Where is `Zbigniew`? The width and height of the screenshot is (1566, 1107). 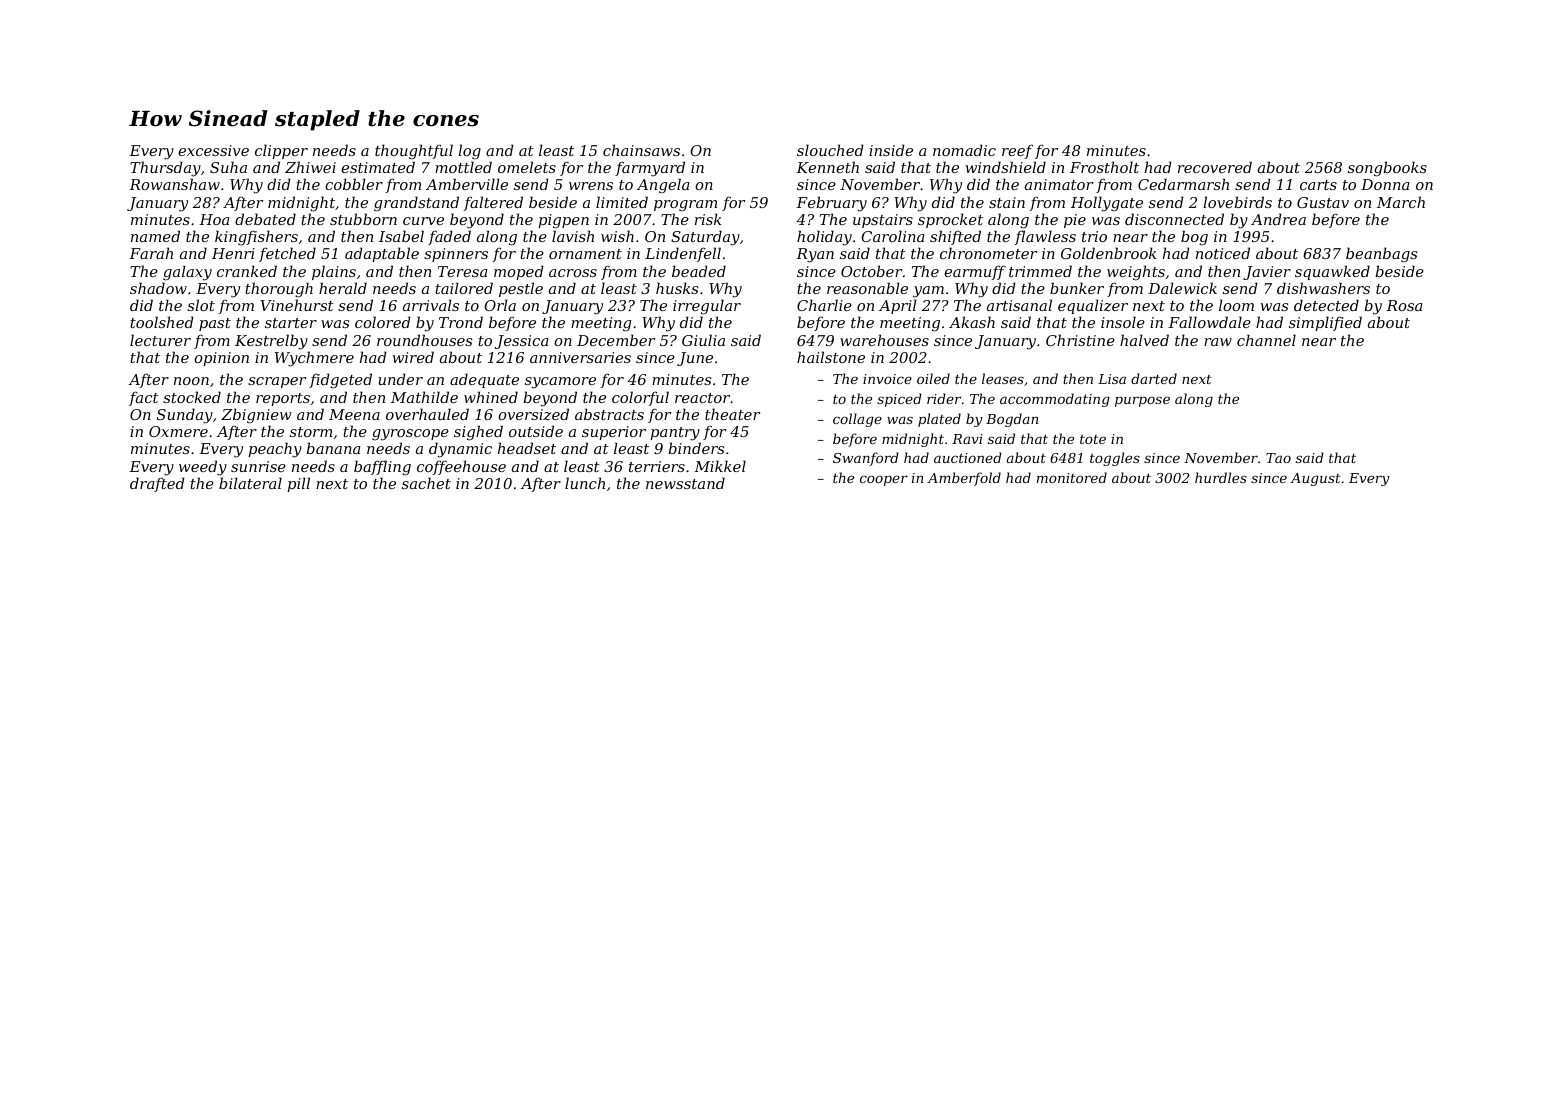
Zbigniew is located at coordinates (256, 416).
